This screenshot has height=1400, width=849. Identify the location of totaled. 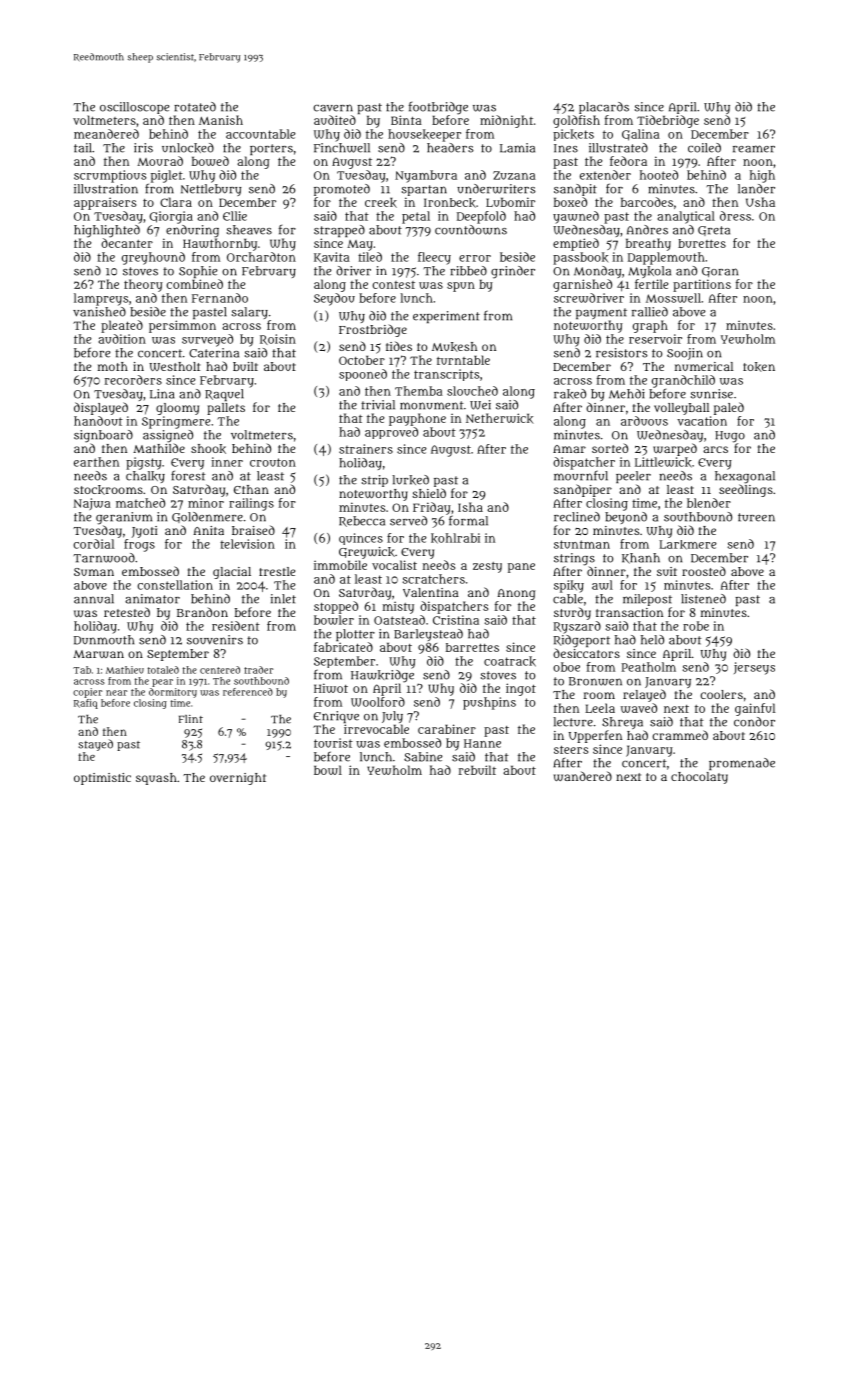
(163, 670).
